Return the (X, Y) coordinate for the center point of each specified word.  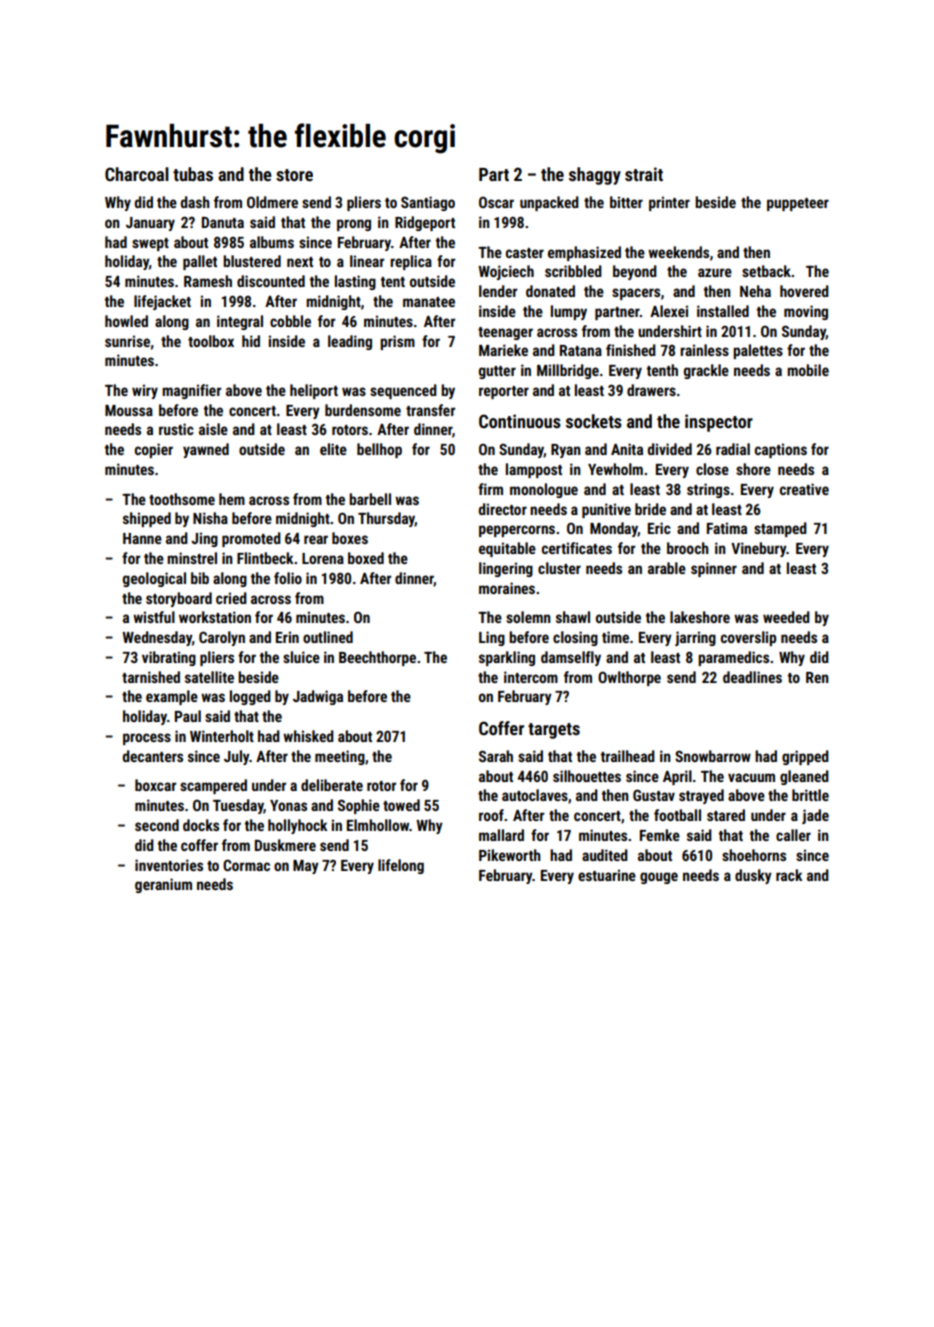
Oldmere (272, 202)
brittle (810, 795)
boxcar (155, 785)
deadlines (752, 677)
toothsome (182, 499)
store (294, 175)
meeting (340, 757)
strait (644, 174)
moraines (507, 588)
